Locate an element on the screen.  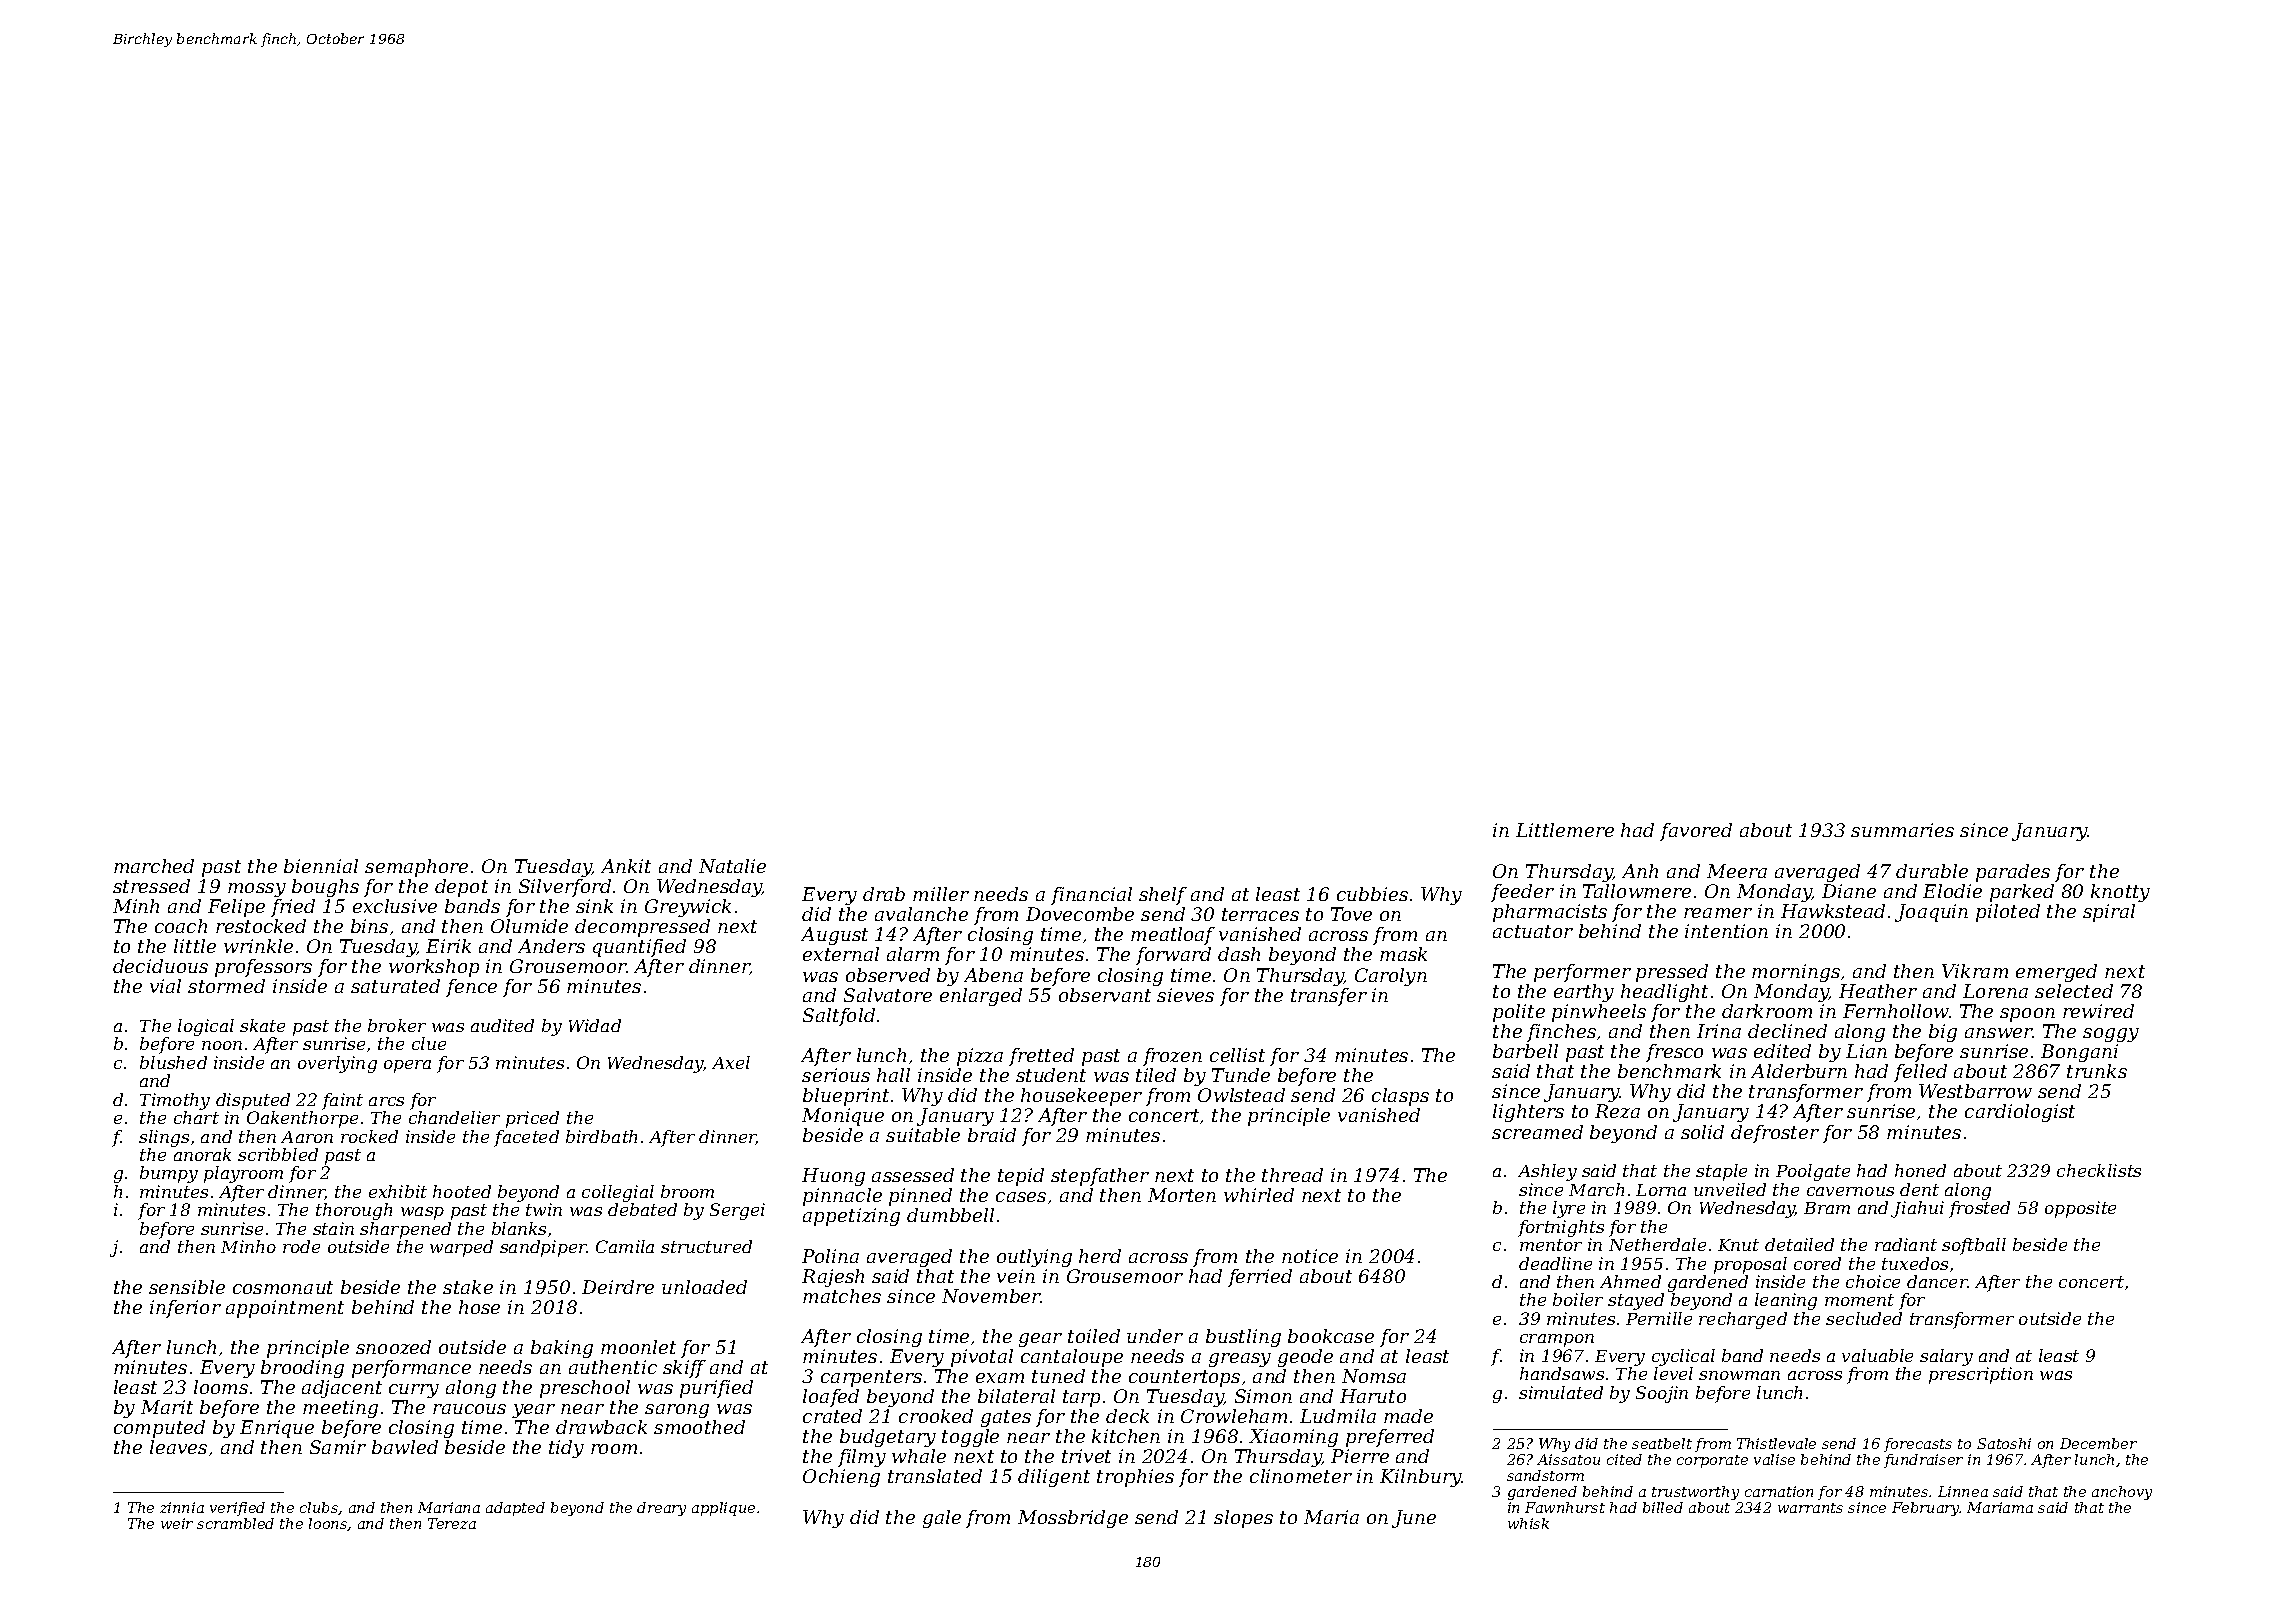
slings is located at coordinates (164, 1138).
